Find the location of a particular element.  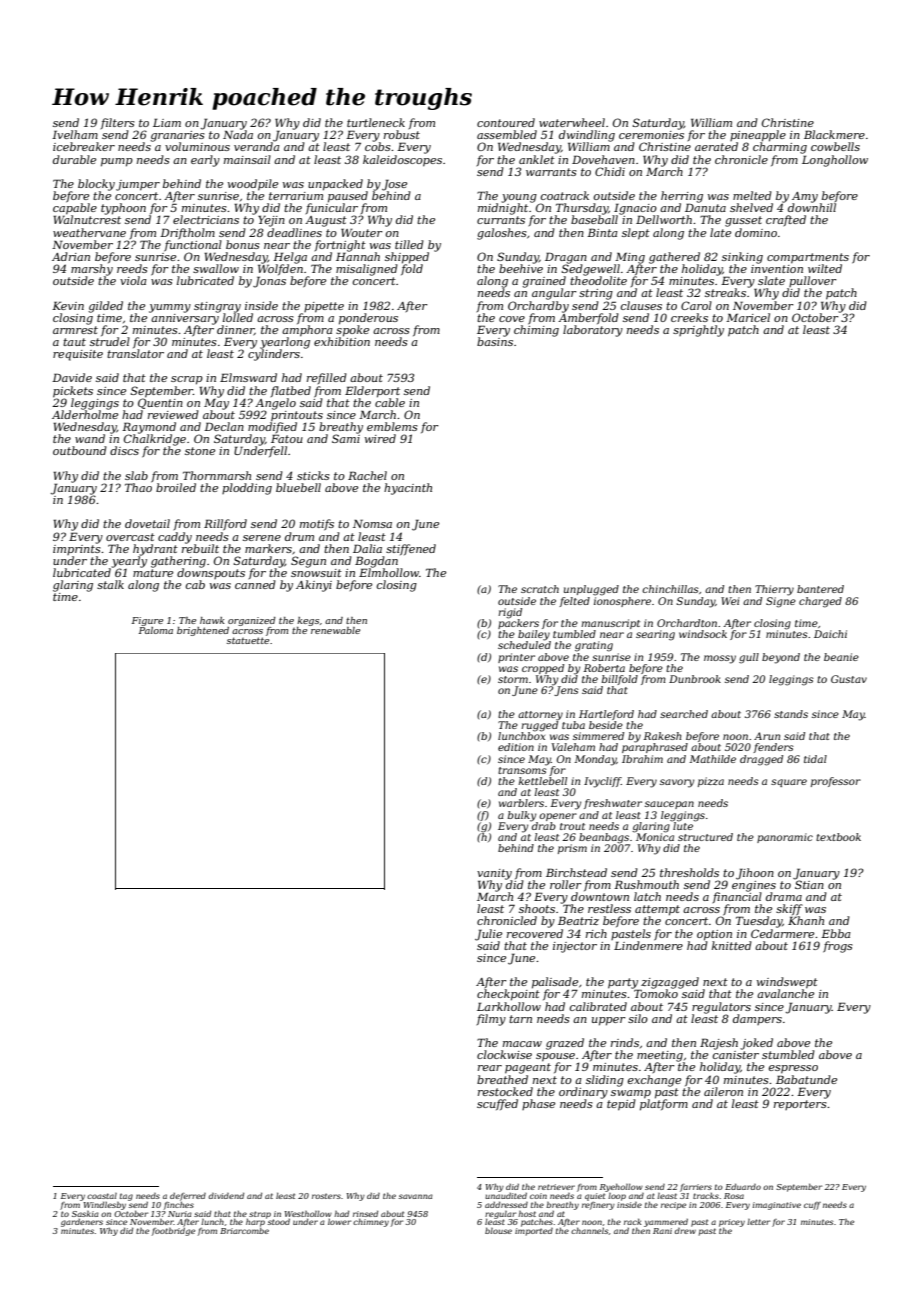

engines is located at coordinates (754, 886).
